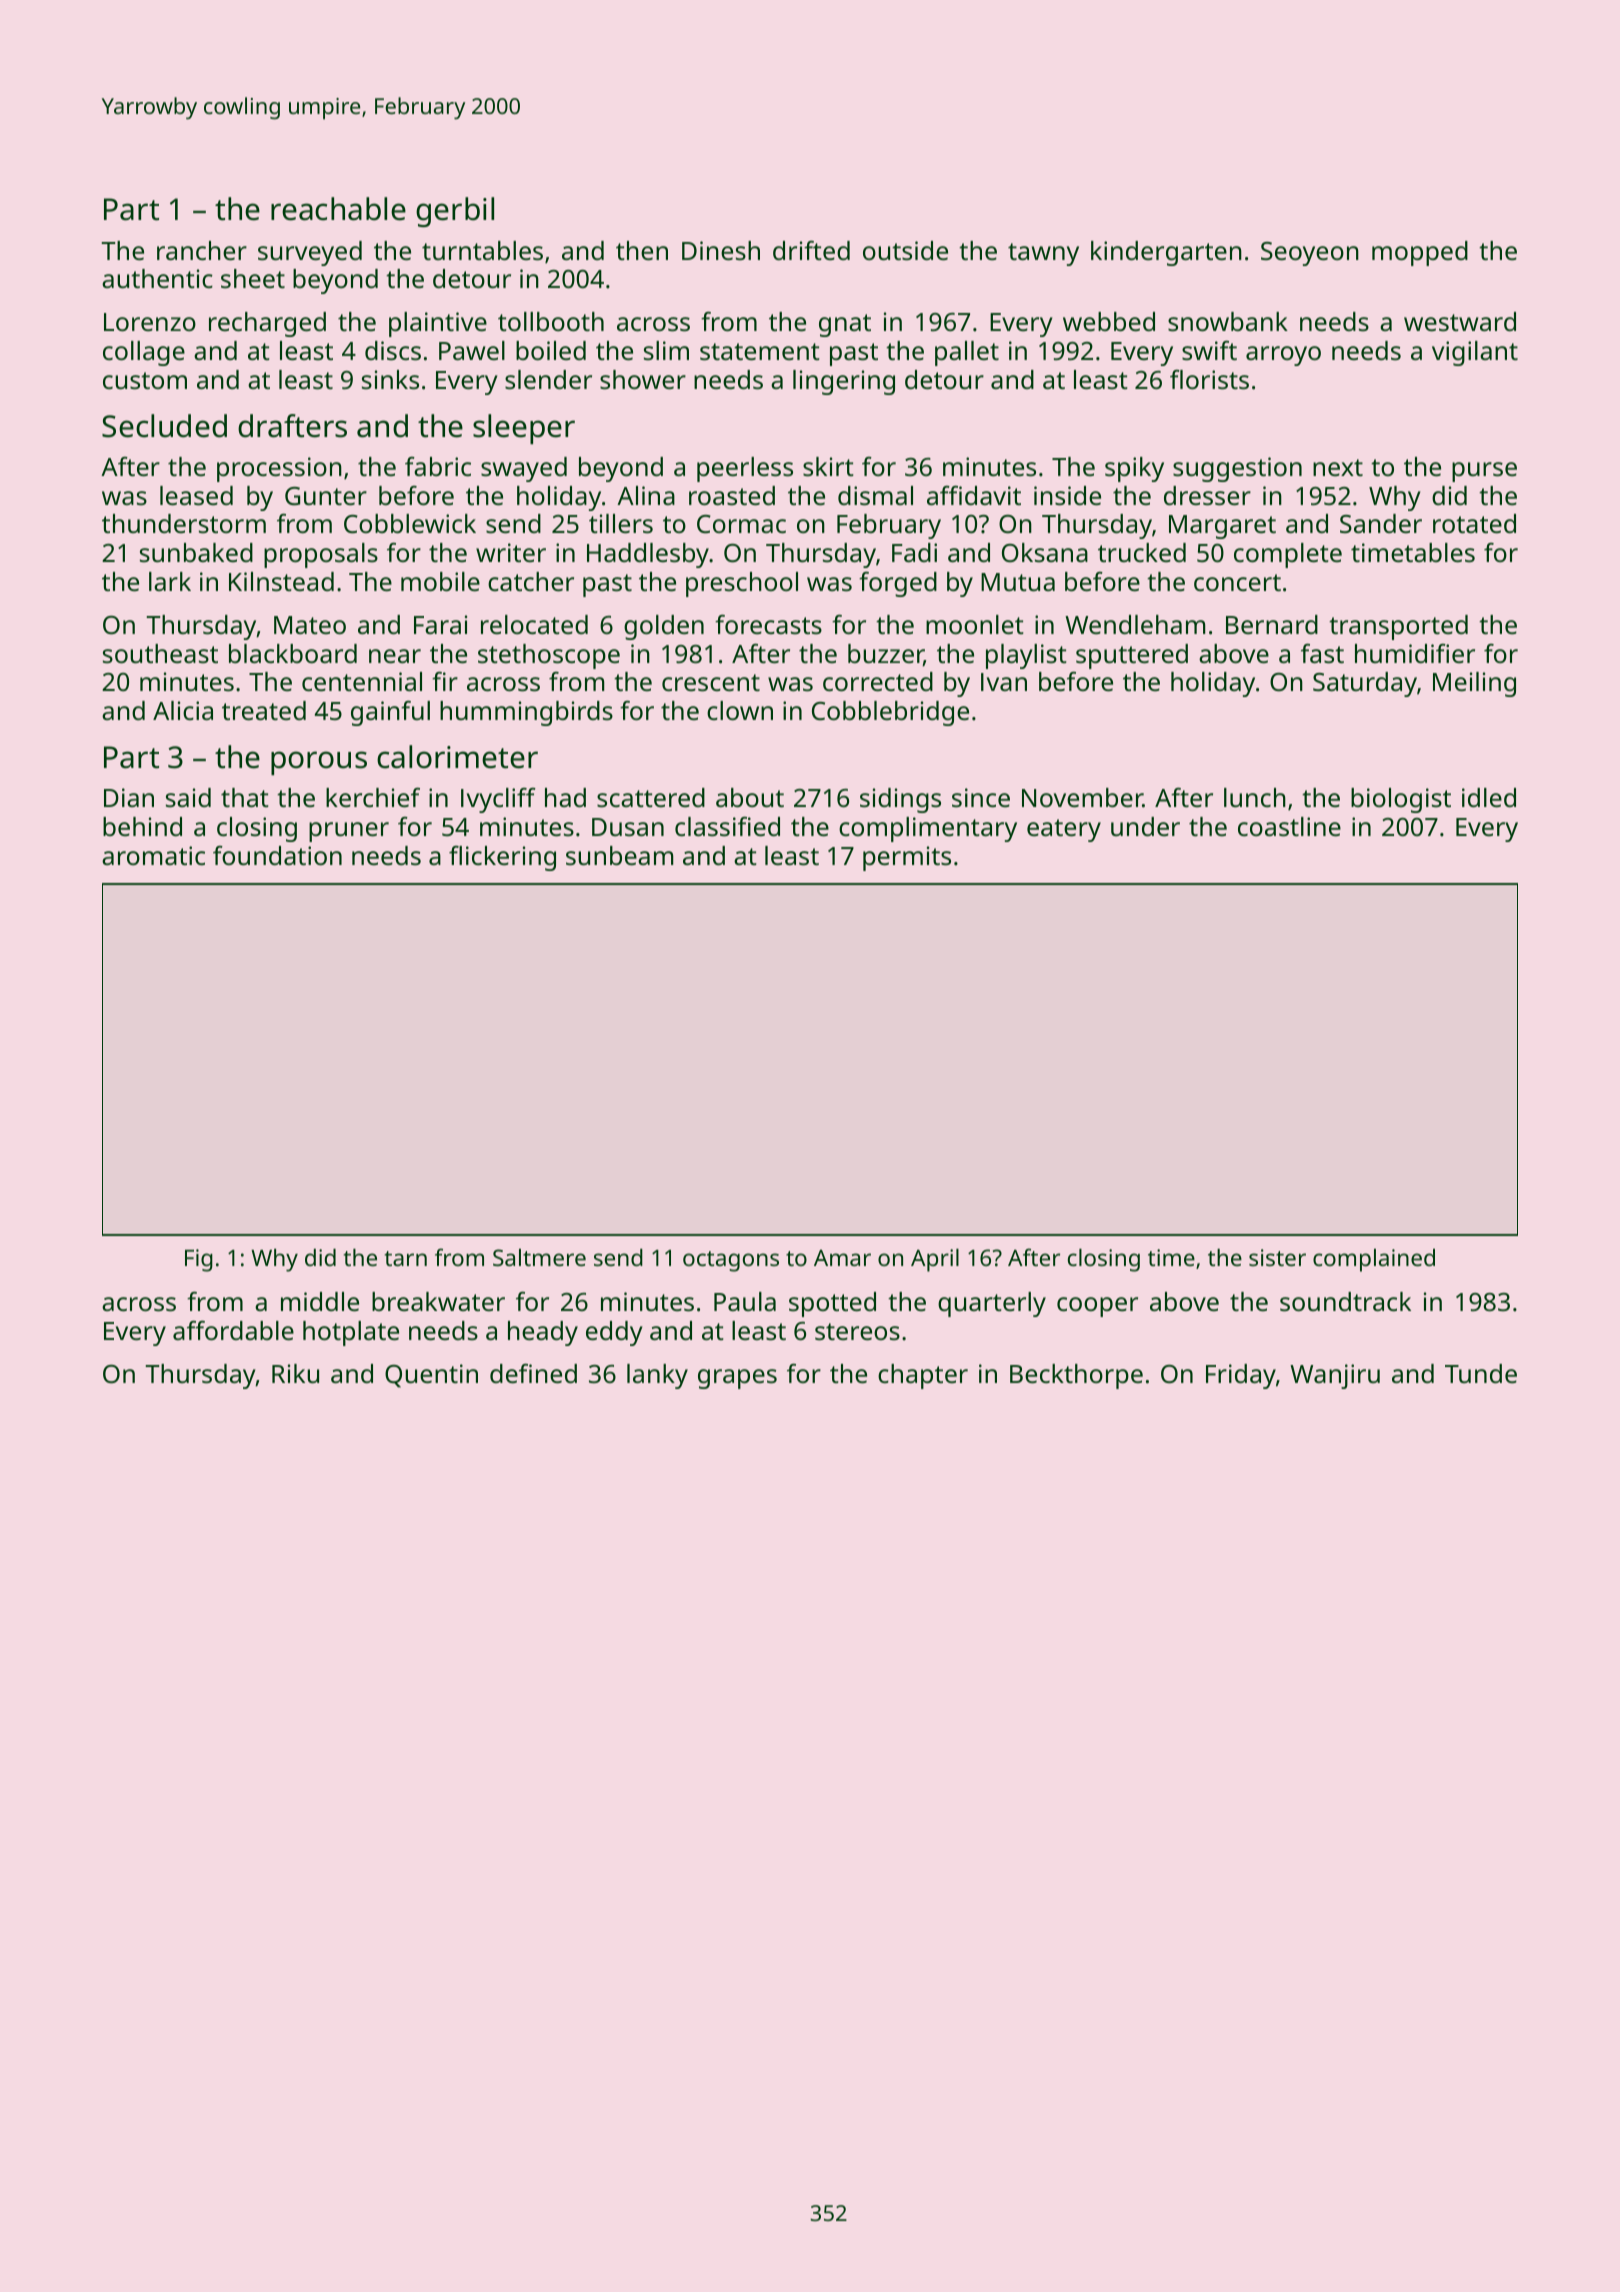  What do you see at coordinates (440, 624) in the document?
I see `Farai` at bounding box center [440, 624].
